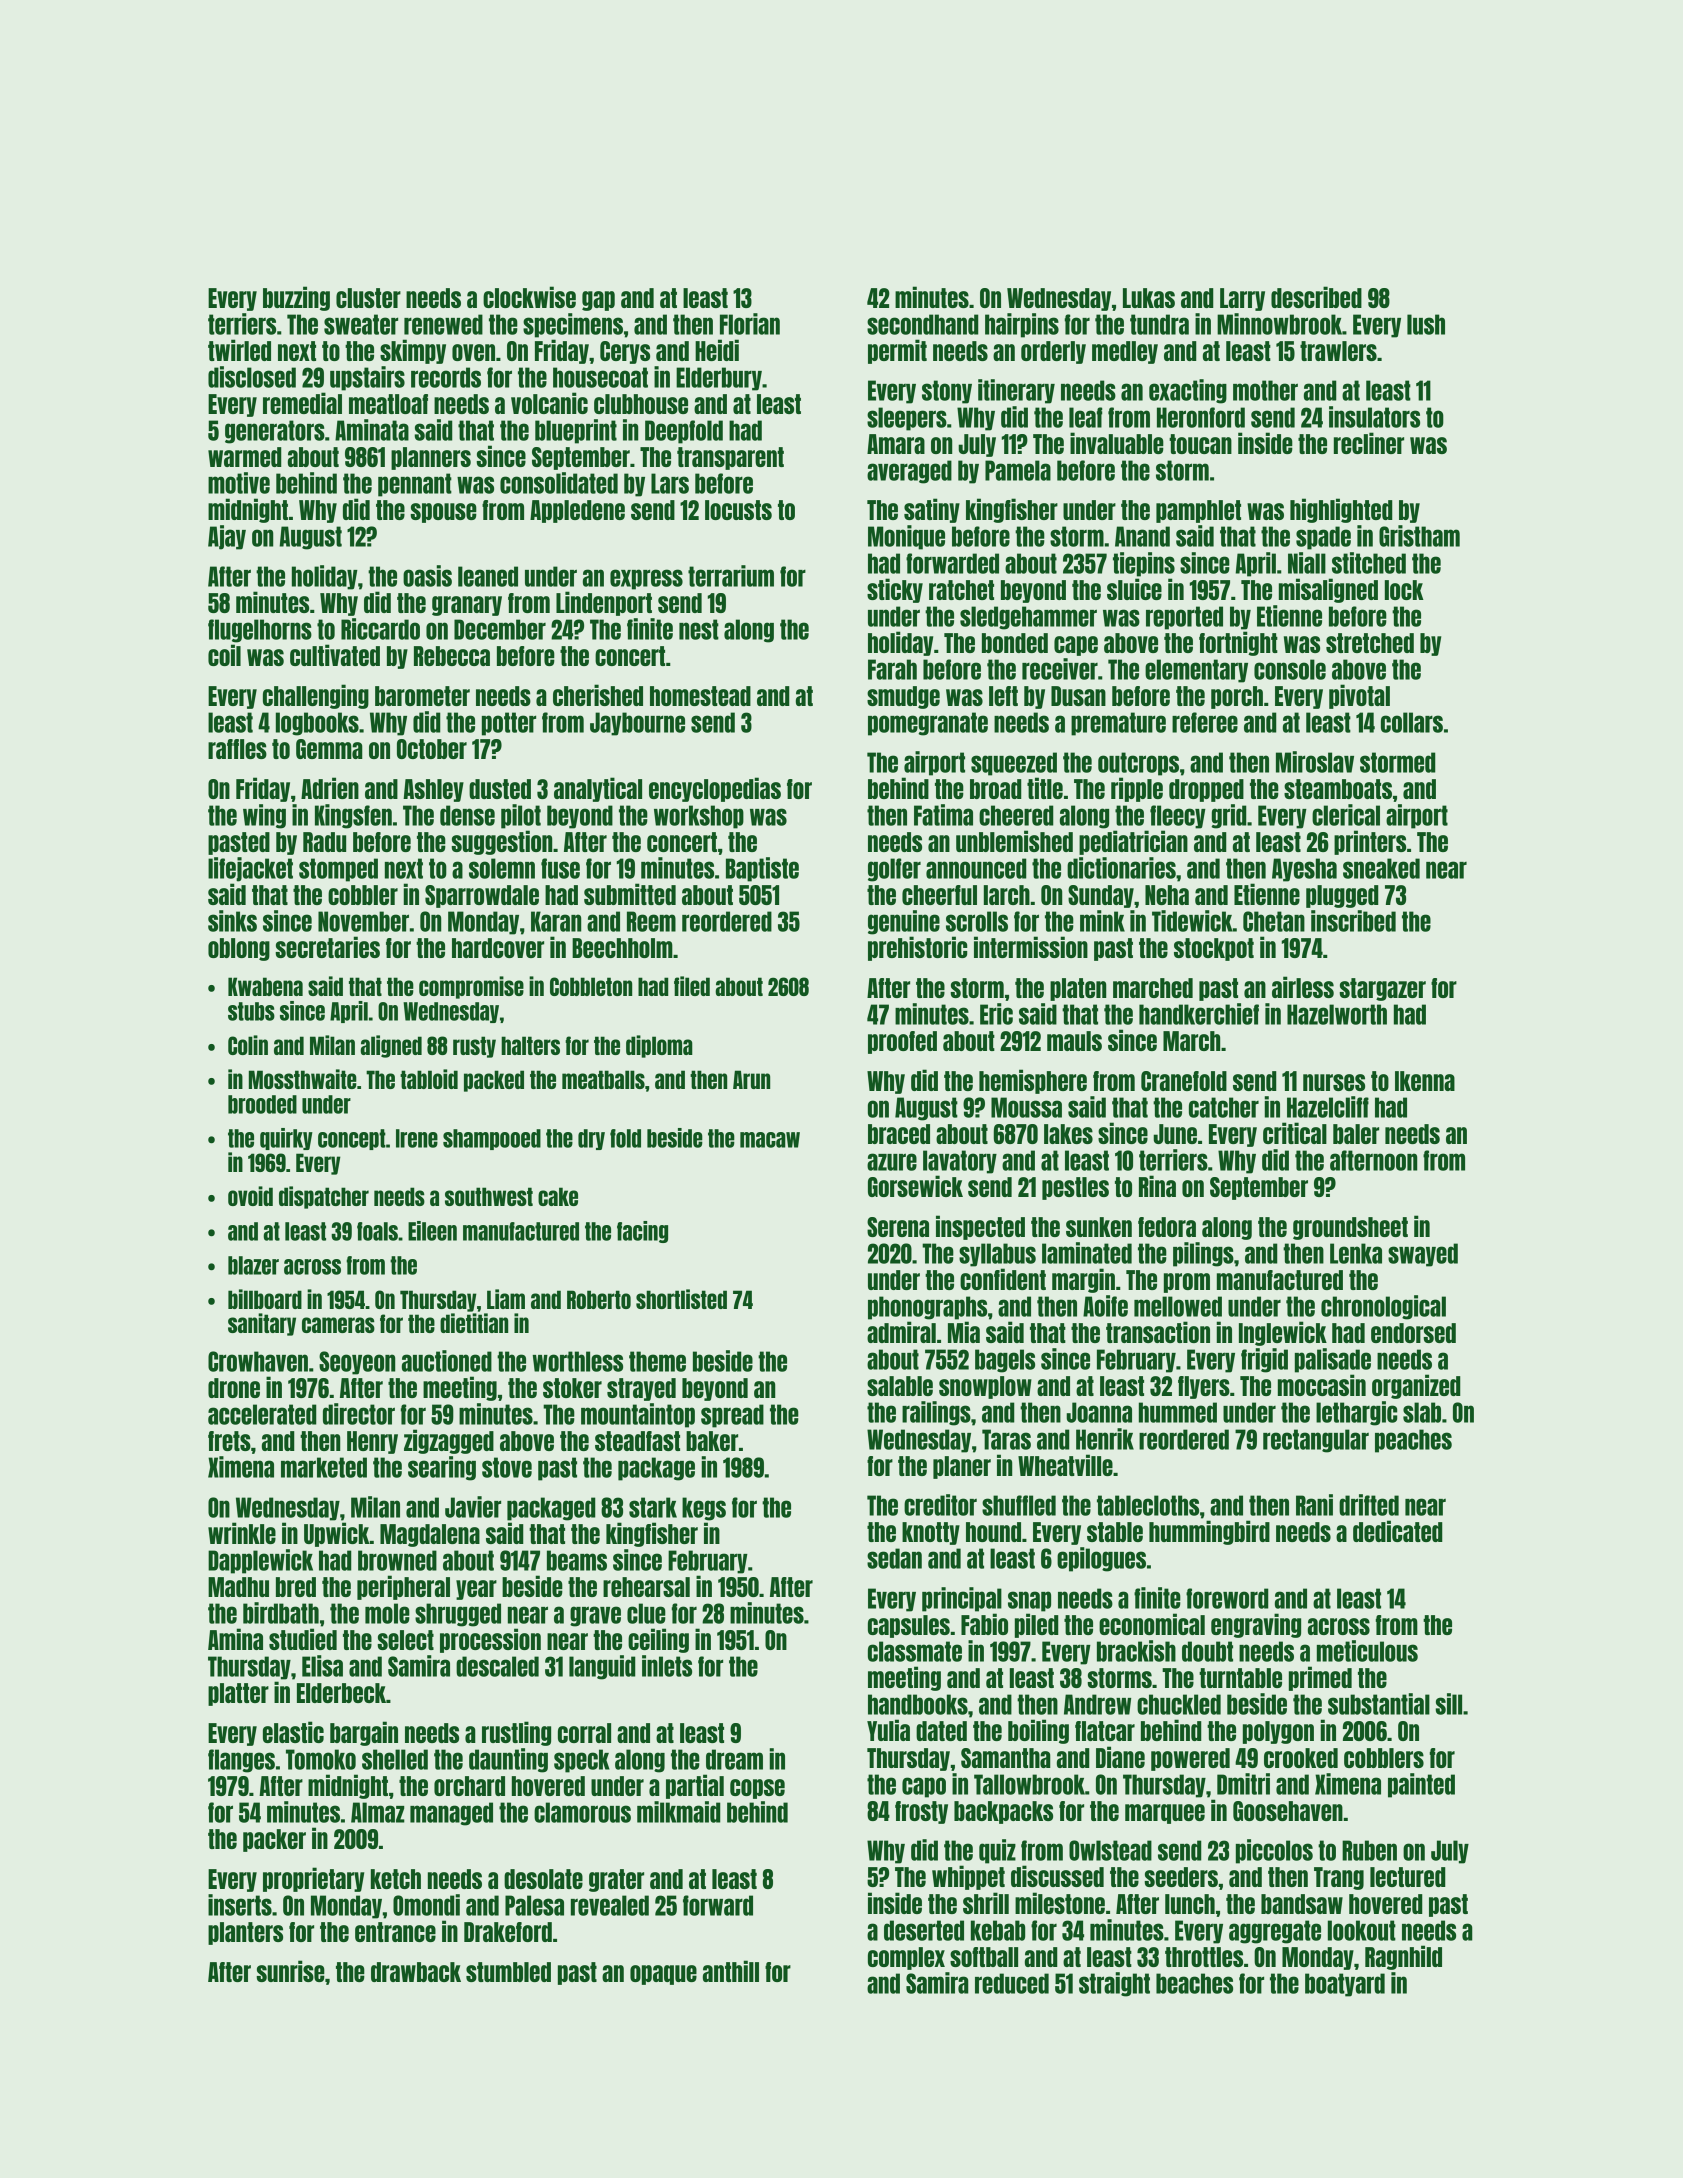 This page has height=2178, width=1683. Describe the element at coordinates (642, 1232) in the page. I see `facing` at that location.
